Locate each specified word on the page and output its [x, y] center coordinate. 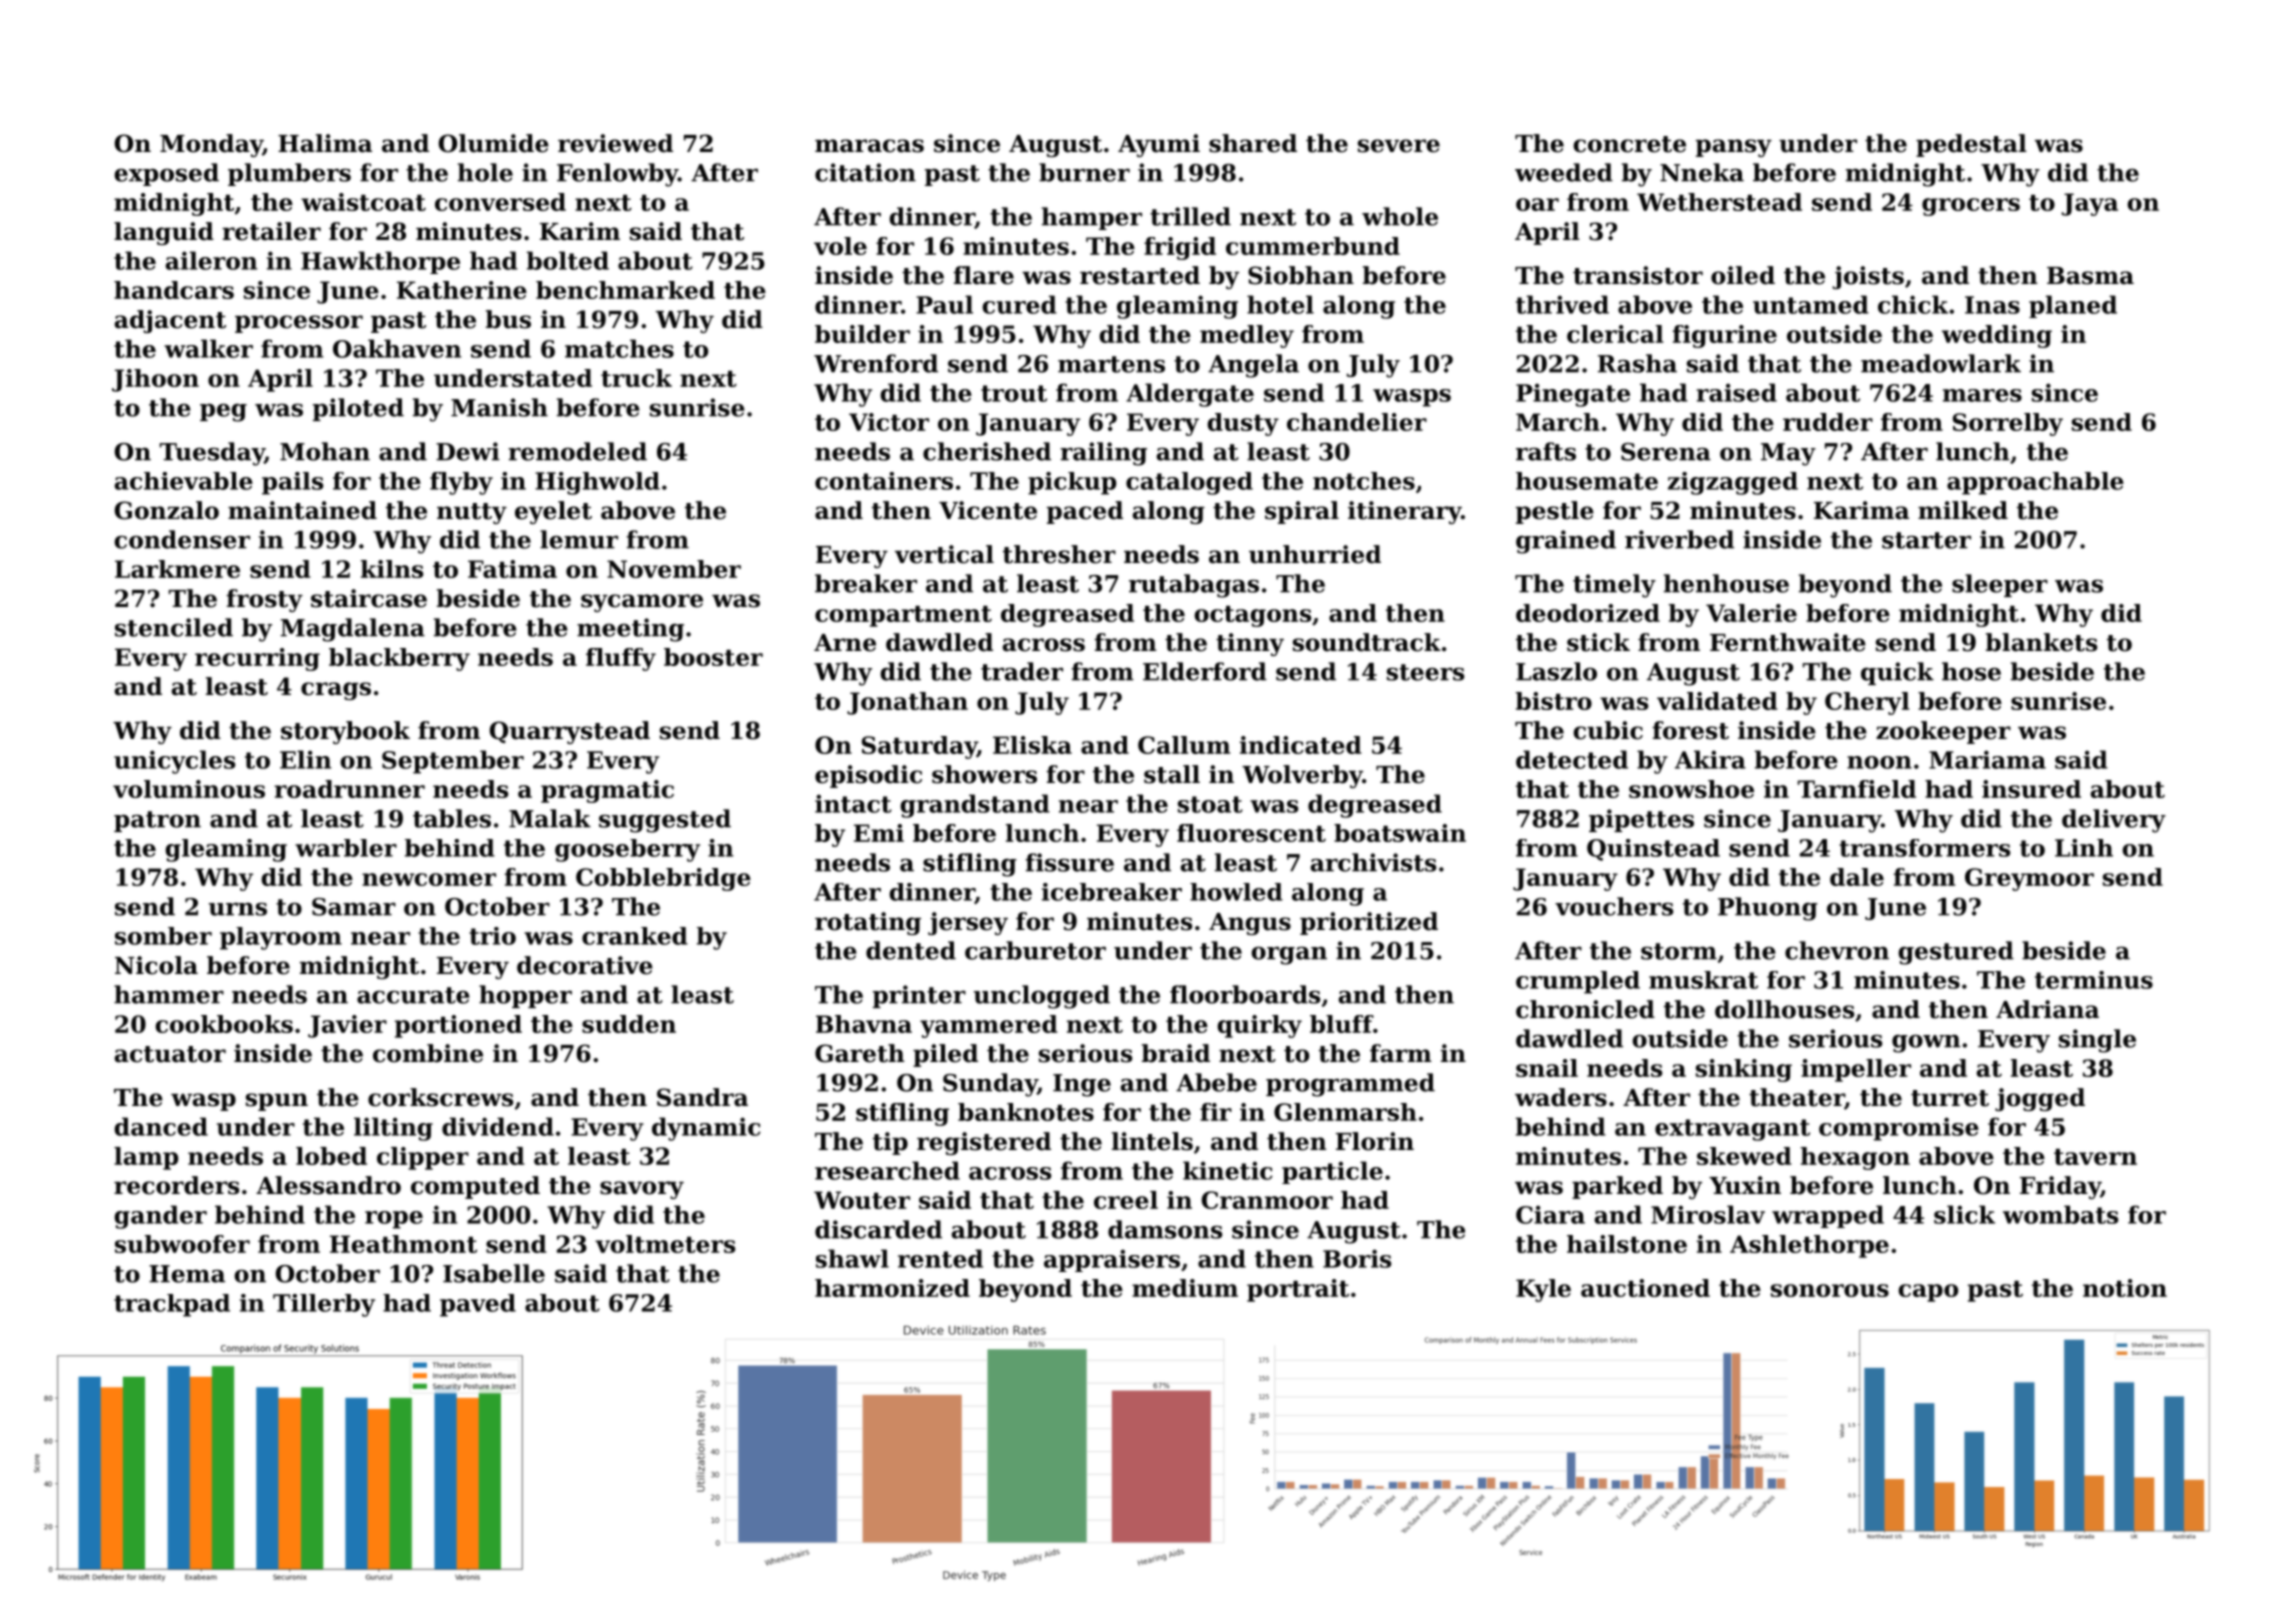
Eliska [1032, 745]
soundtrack [1367, 642]
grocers [1971, 207]
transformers [1924, 848]
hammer [169, 994]
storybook [345, 732]
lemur [579, 539]
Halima [325, 143]
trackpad [172, 1305]
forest [1690, 730]
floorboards [1245, 994]
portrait [1298, 1290]
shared [1253, 143]
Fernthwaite [1788, 642]
